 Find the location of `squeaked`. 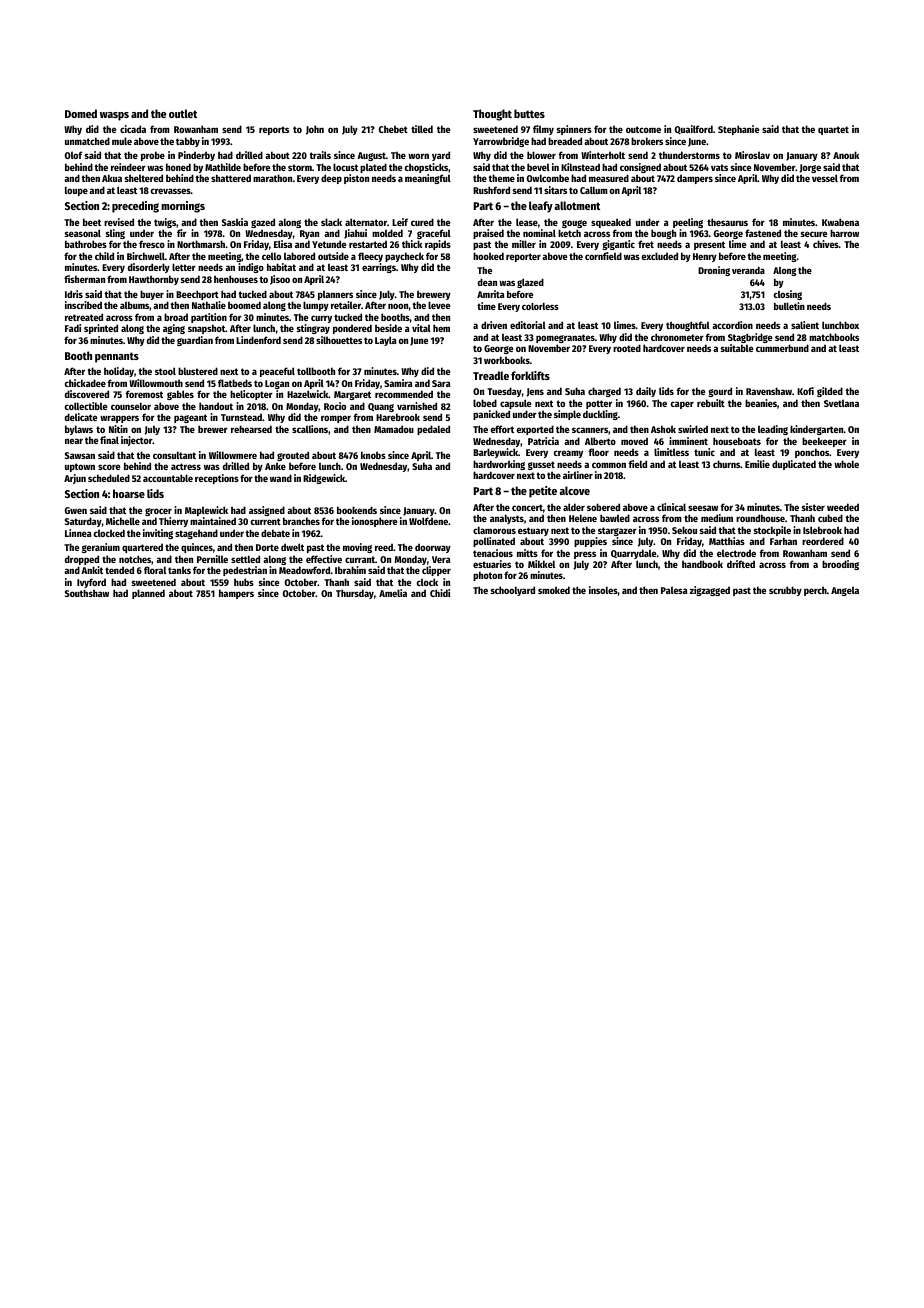

squeaked is located at coordinates (611, 223).
